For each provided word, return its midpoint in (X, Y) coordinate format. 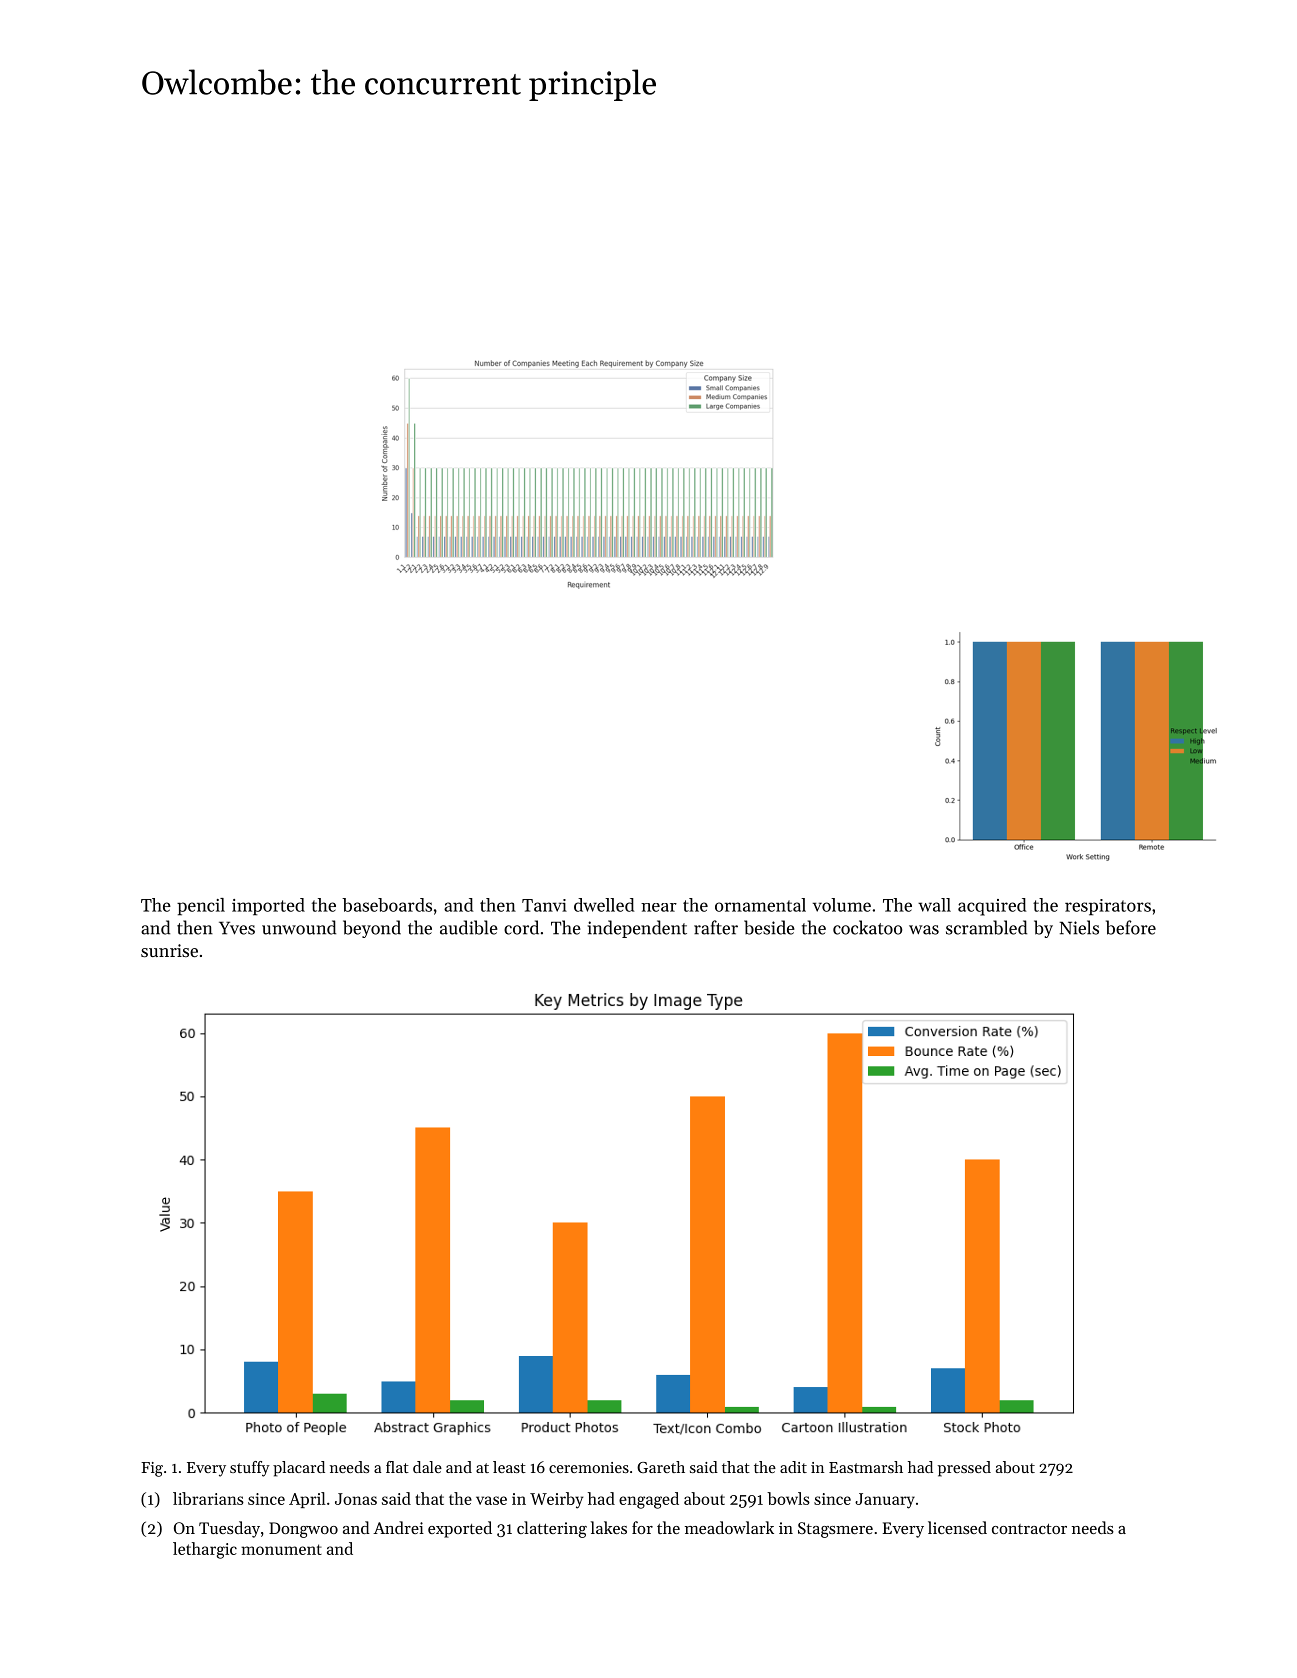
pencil (201, 907)
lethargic (205, 1550)
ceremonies (589, 1467)
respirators (1108, 907)
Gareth (661, 1467)
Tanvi (544, 905)
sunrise (169, 950)
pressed (964, 1469)
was (924, 930)
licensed (957, 1527)
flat (397, 1467)
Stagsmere (835, 1530)
